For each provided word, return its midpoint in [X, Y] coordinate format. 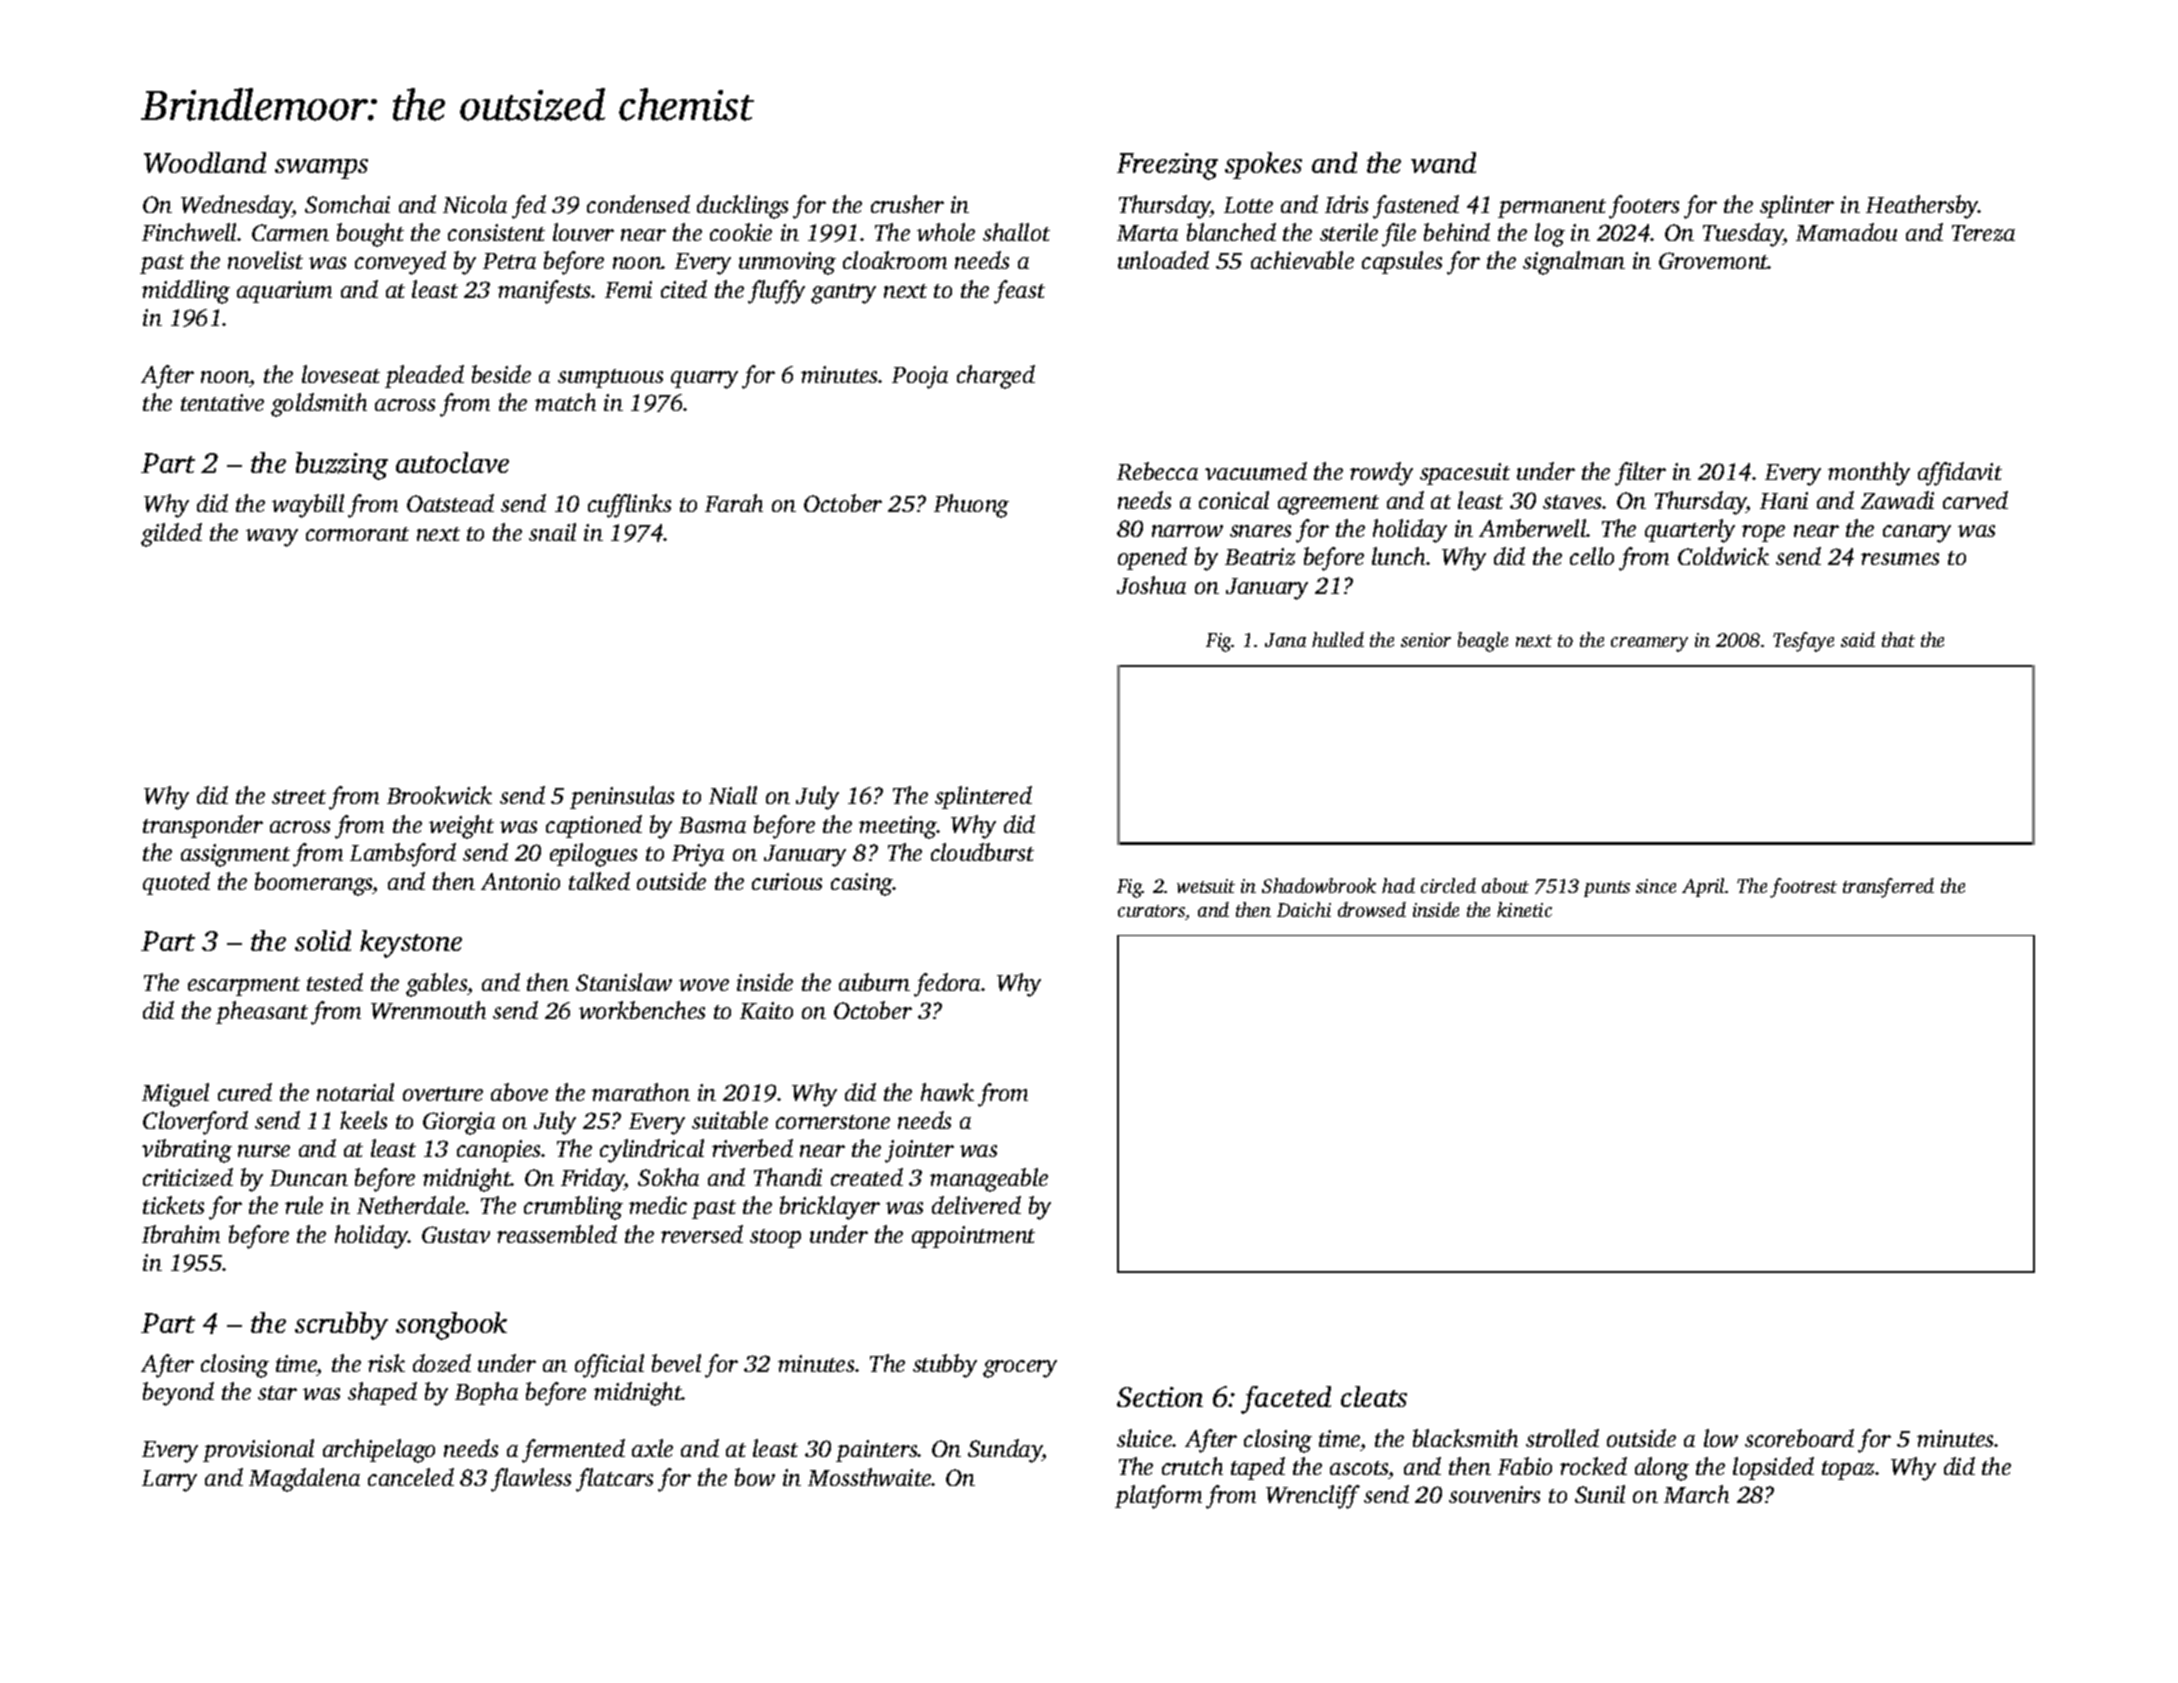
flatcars [614, 1480]
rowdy [1381, 474]
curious [787, 881]
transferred [1888, 888]
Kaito [766, 1010]
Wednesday [236, 207]
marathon [641, 1092]
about [1505, 885]
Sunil [1600, 1494]
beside [501, 374]
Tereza [1983, 233]
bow [755, 1477]
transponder [203, 826]
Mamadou [1846, 232]
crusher [907, 204]
